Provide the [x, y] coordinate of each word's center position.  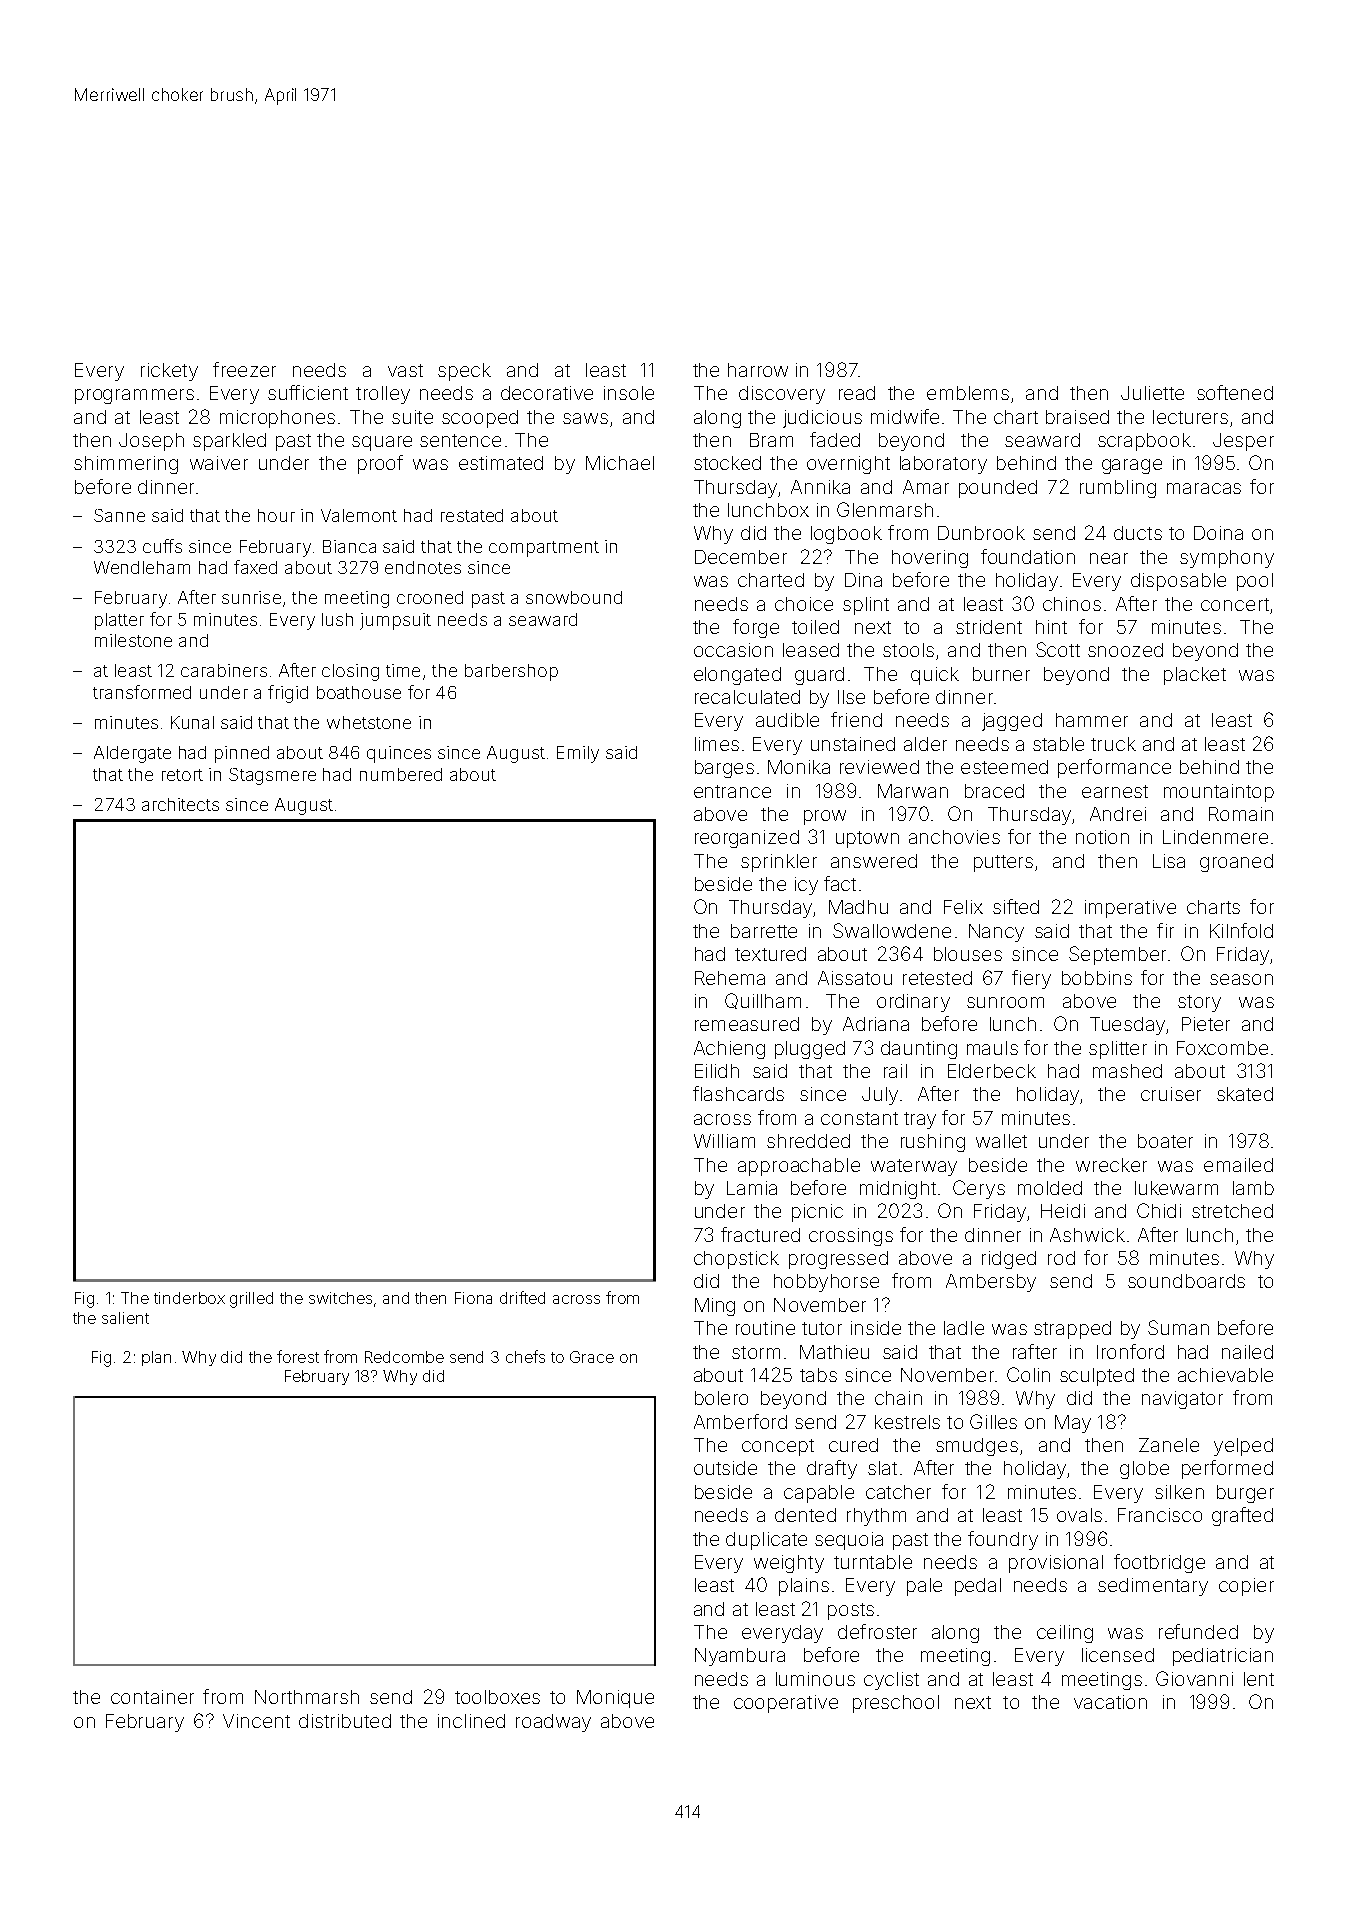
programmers [134, 396]
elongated [737, 676]
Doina [1218, 533]
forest [298, 1356]
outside [725, 1468]
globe [1144, 1470]
